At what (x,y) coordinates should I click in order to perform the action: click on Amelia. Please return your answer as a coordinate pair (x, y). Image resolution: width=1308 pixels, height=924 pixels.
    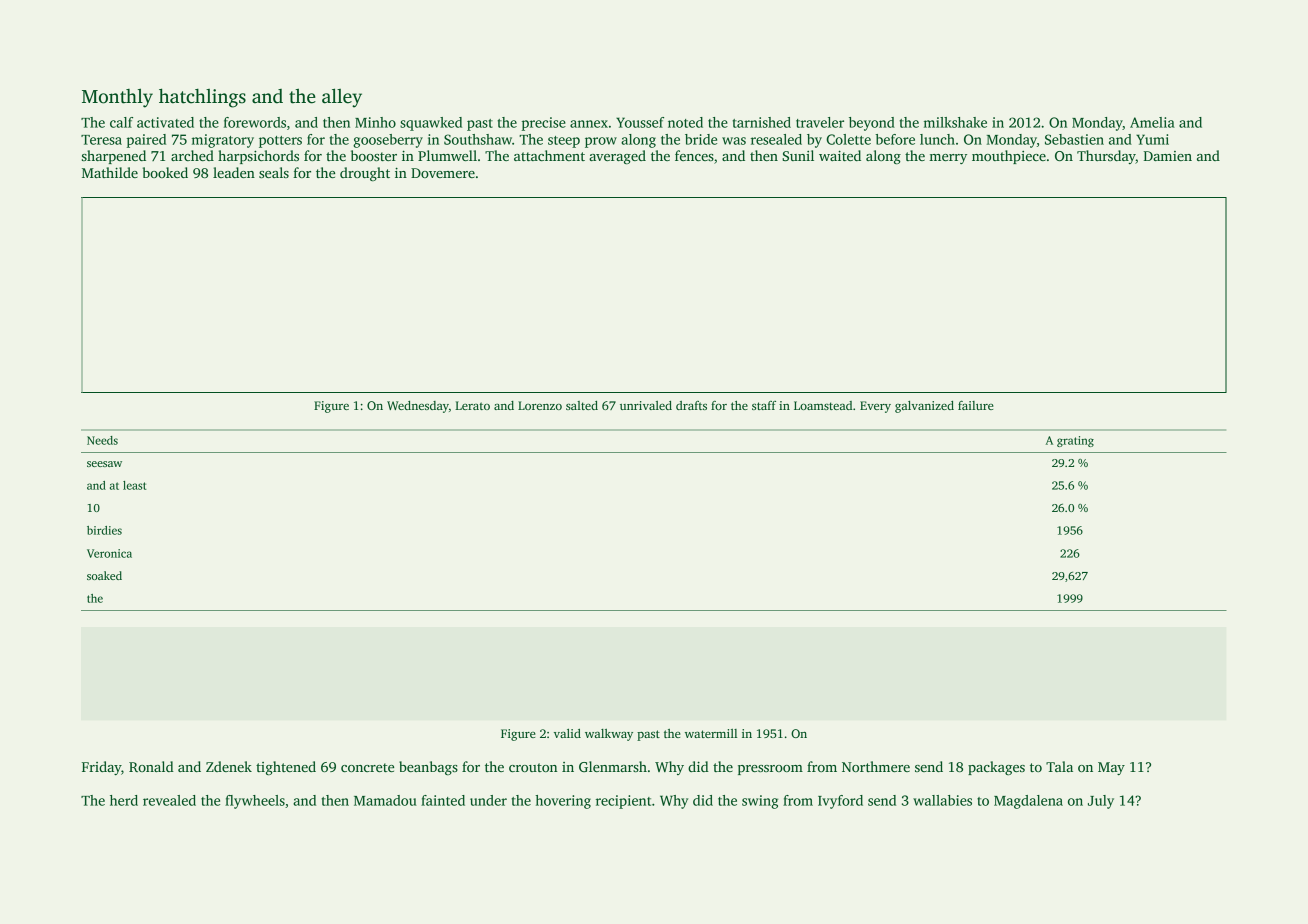
    Looking at the image, I should click on (1152, 122).
